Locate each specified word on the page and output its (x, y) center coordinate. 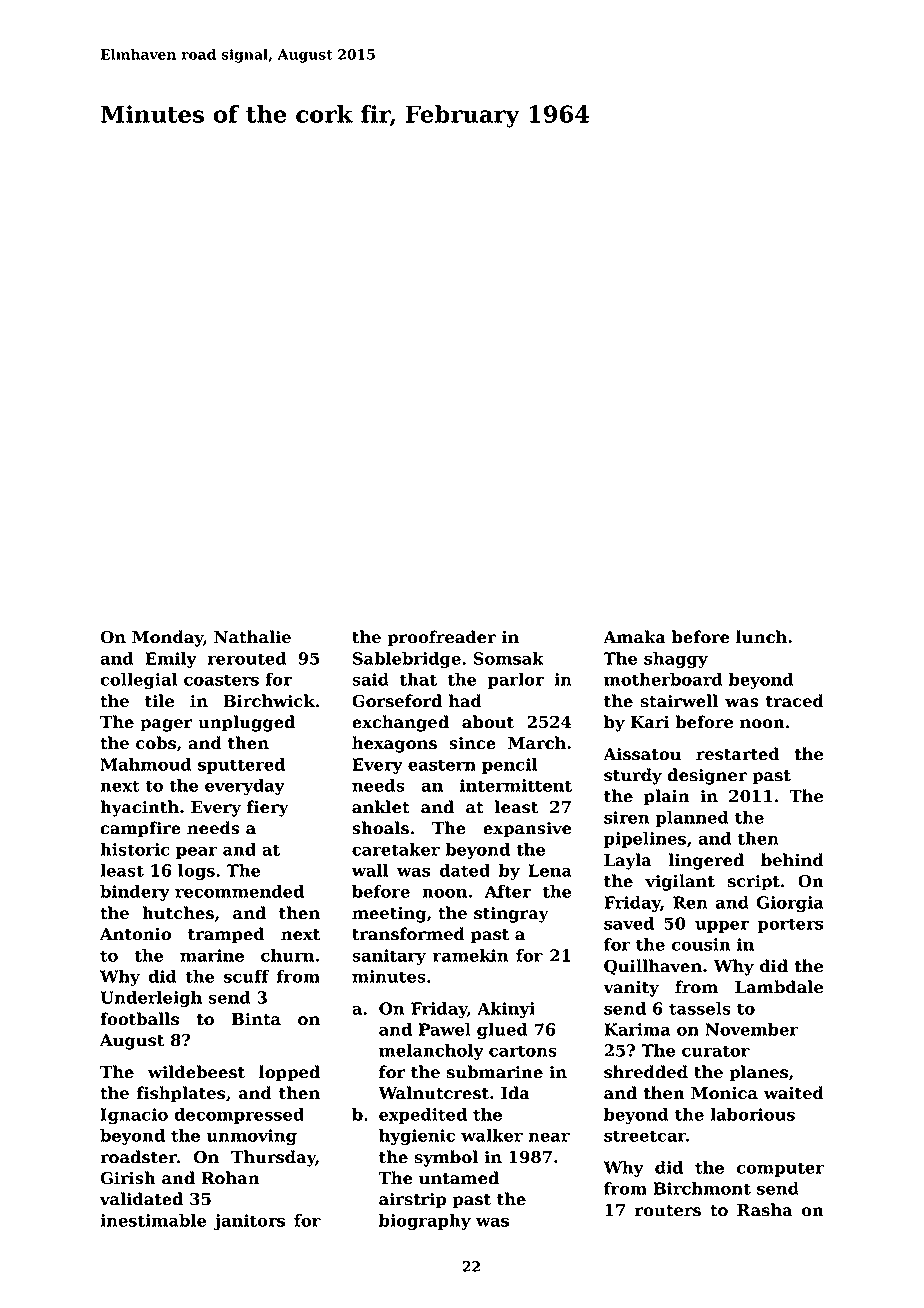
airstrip (412, 1201)
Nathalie (252, 637)
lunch (761, 637)
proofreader (441, 638)
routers (668, 1211)
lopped (289, 1073)
